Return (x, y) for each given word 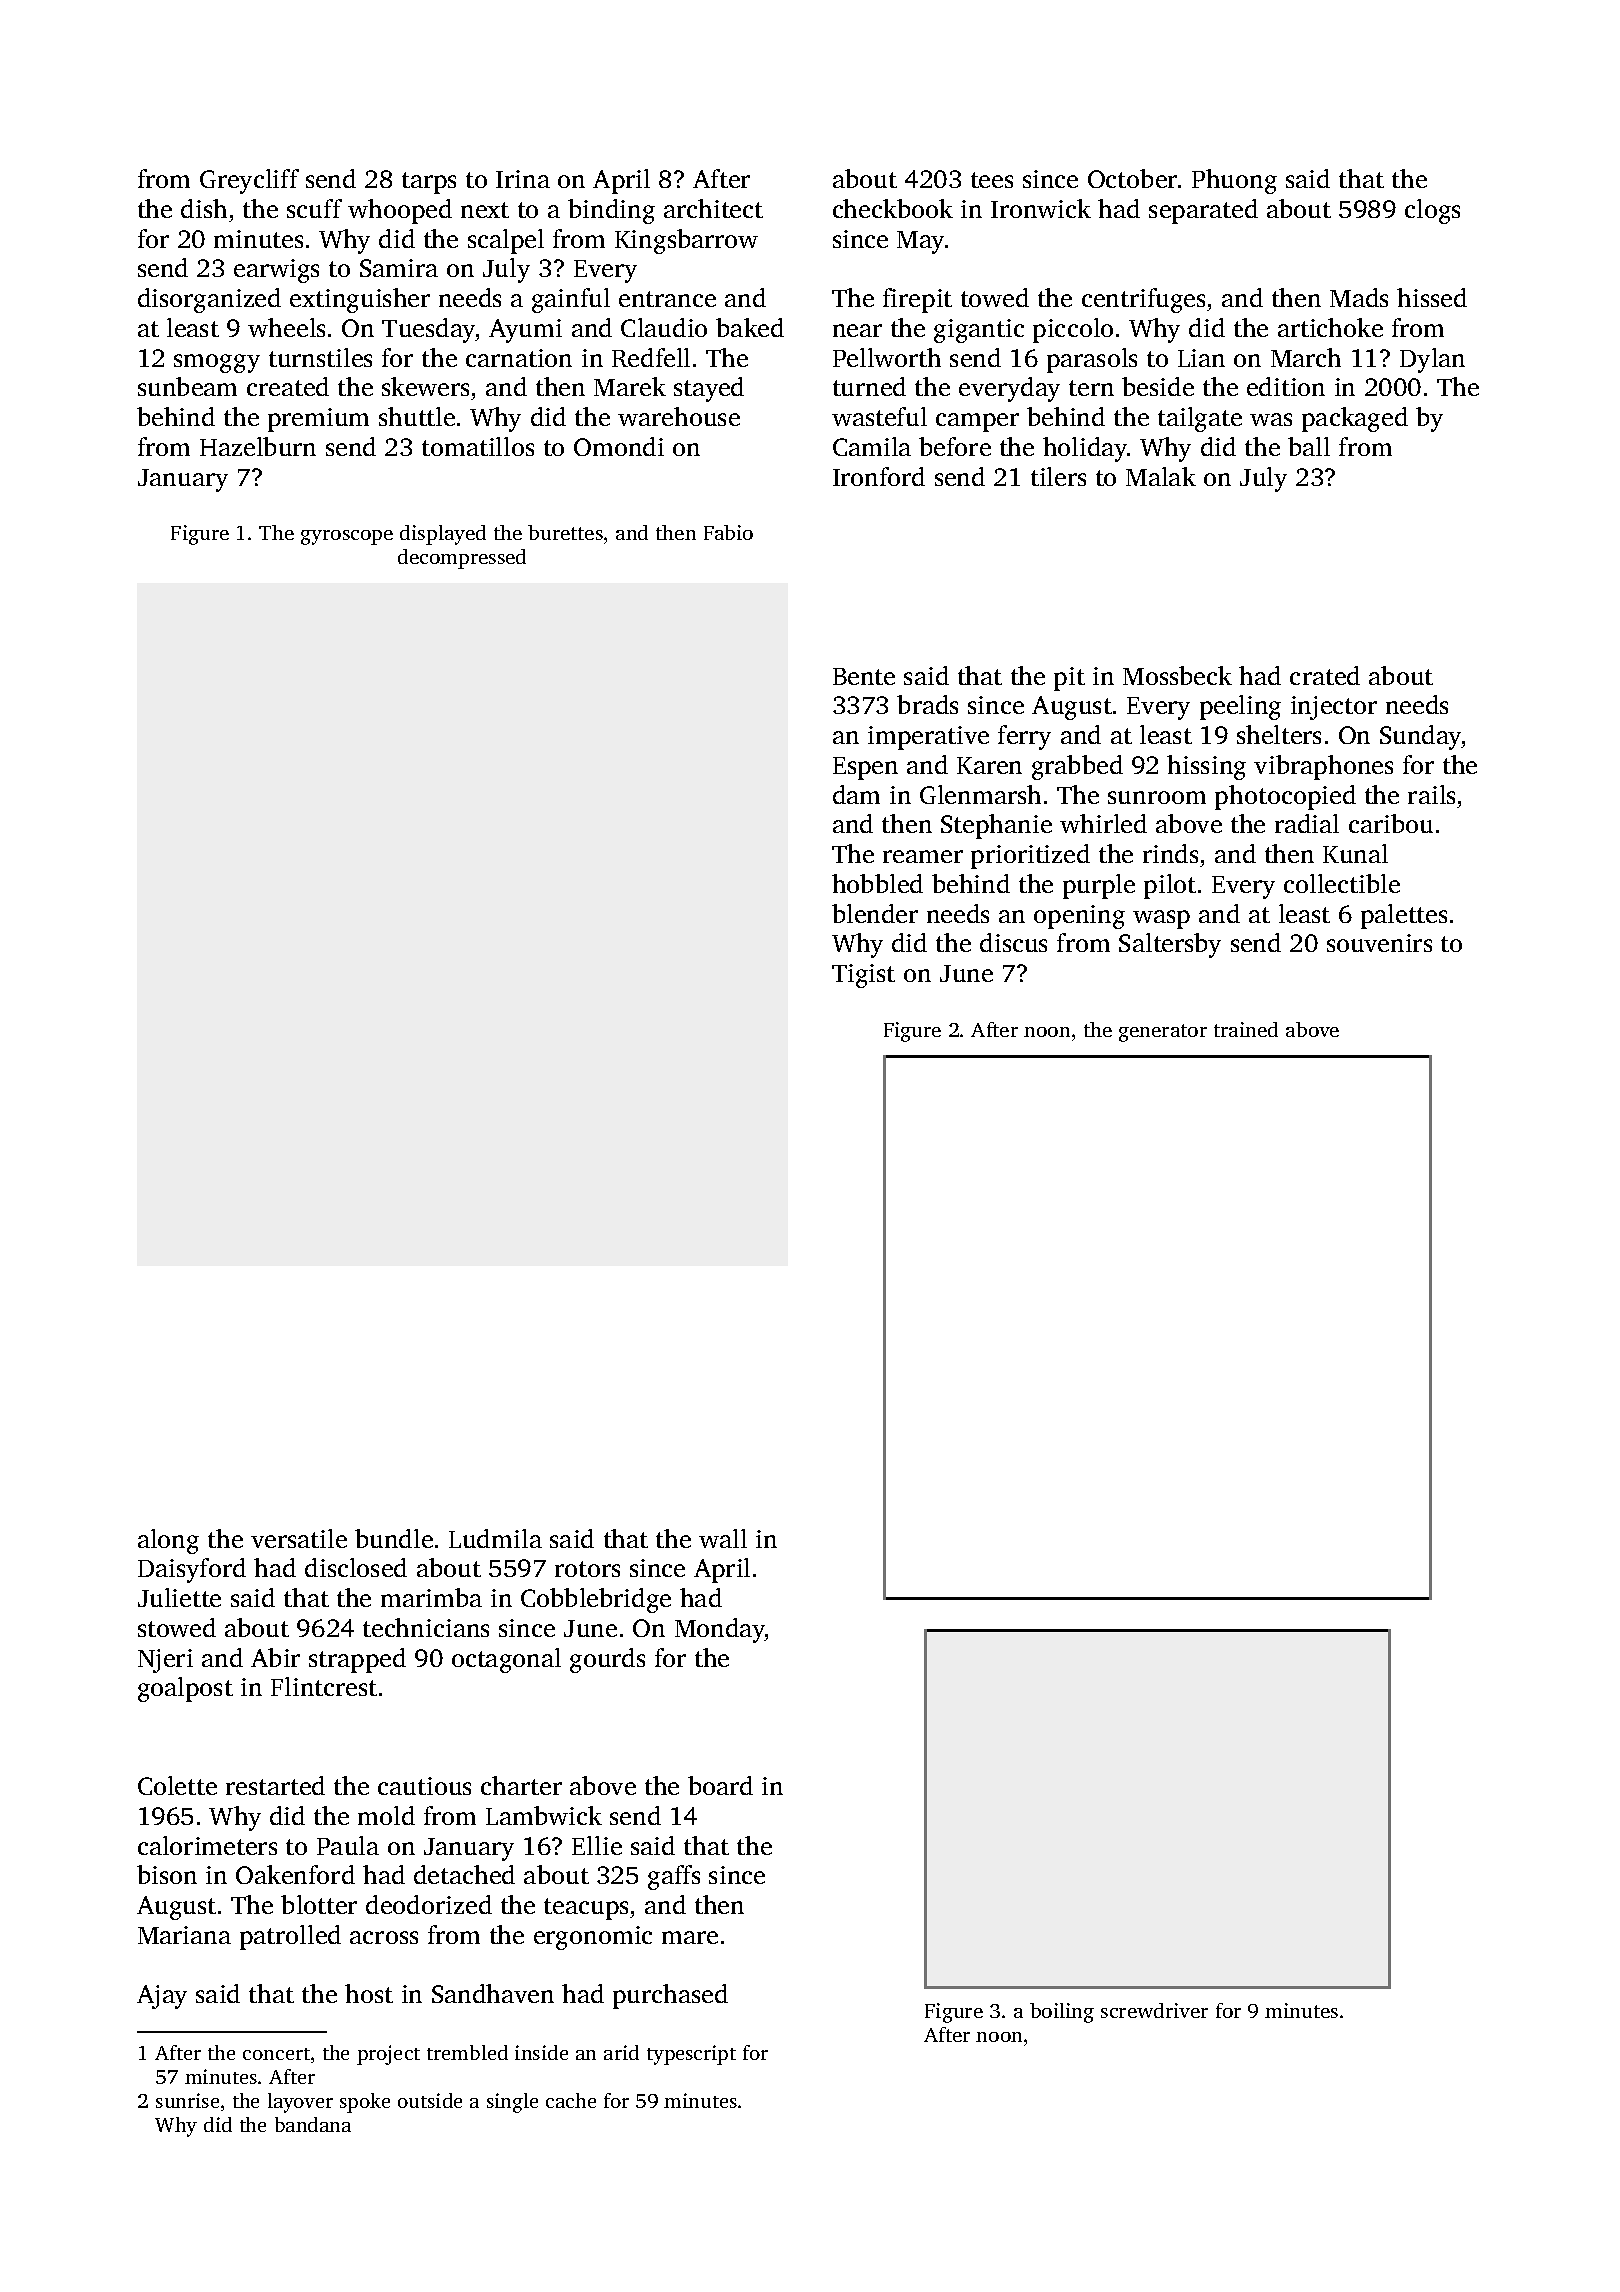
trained (1246, 1029)
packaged (1355, 419)
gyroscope (347, 537)
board (720, 1785)
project (388, 2055)
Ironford (879, 476)
